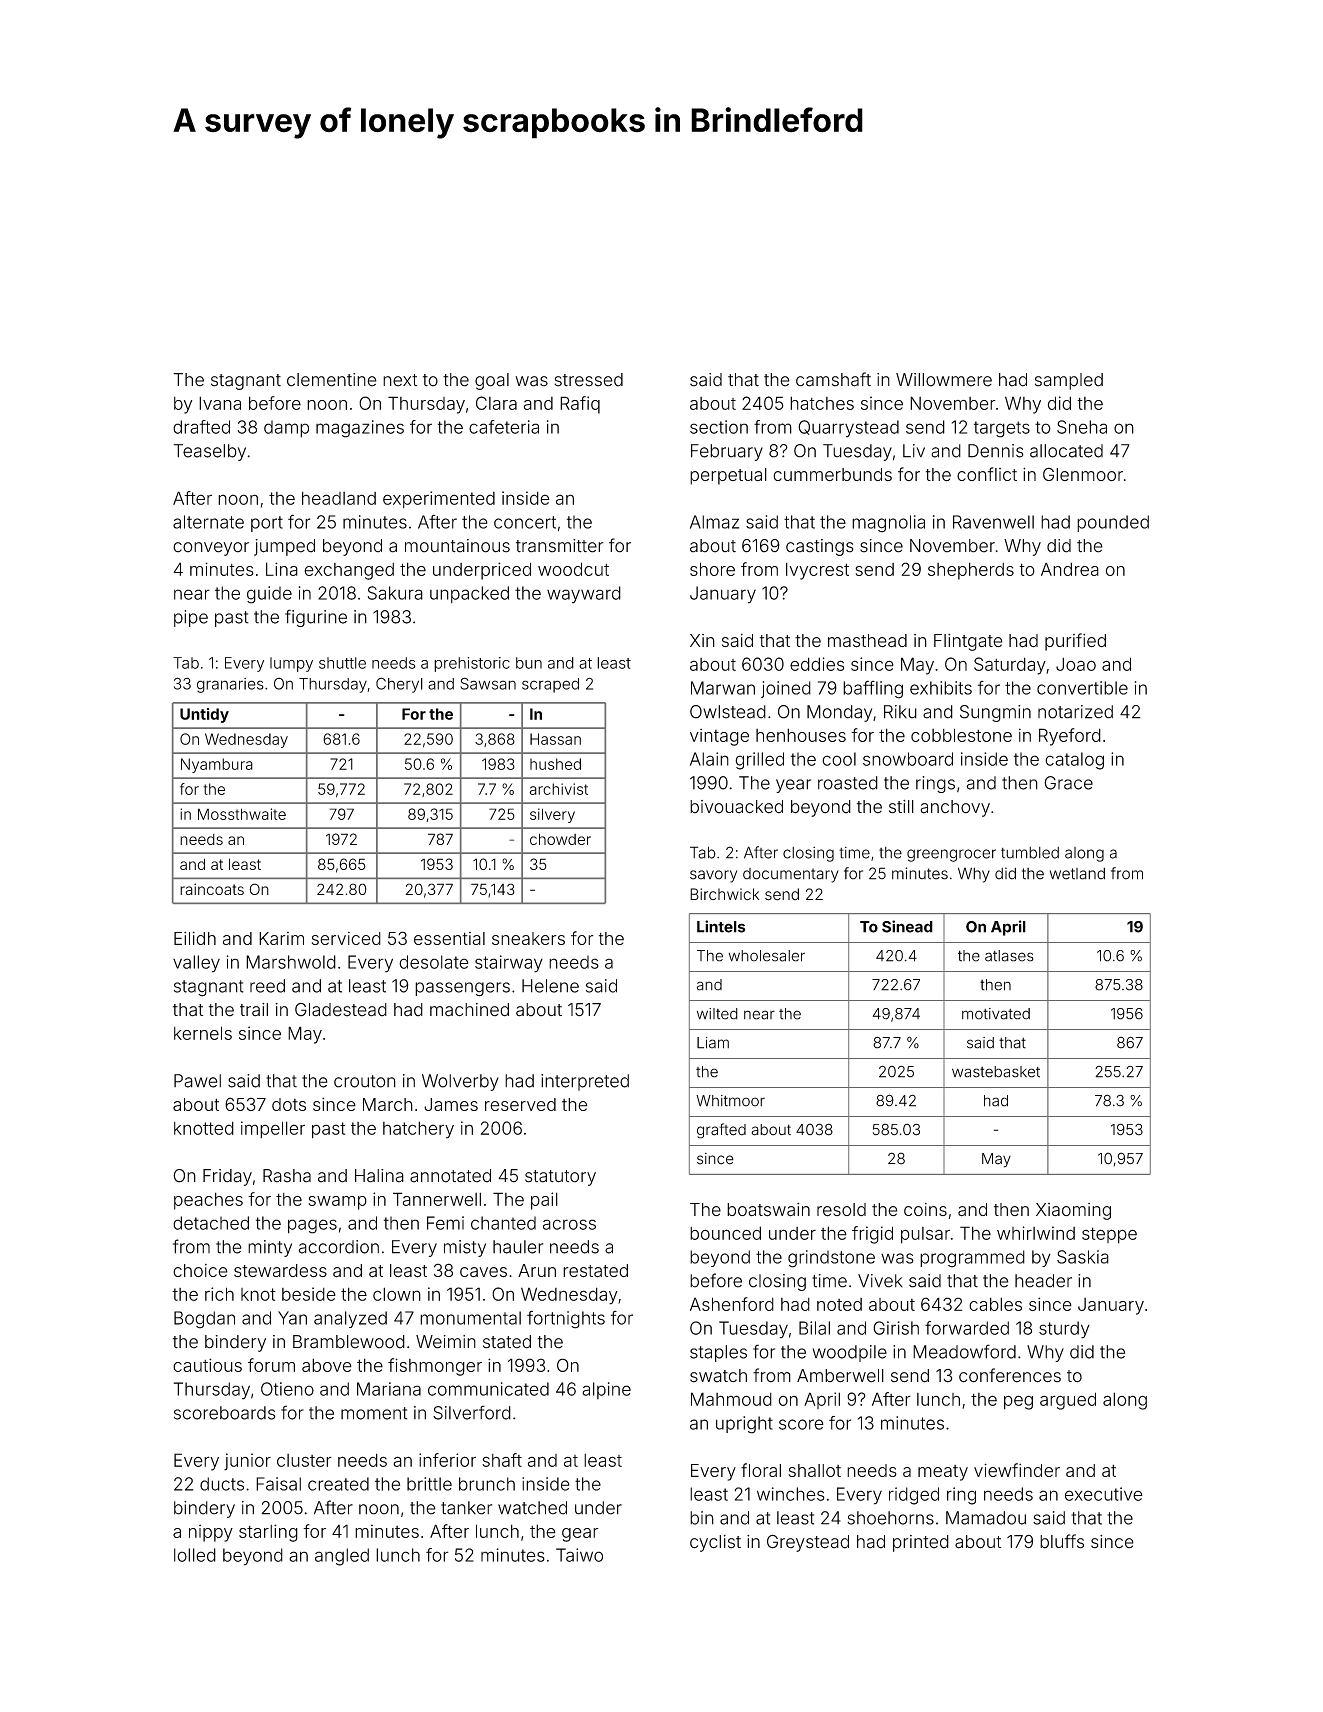  Describe the element at coordinates (588, 380) in the image. I see `stressed` at that location.
